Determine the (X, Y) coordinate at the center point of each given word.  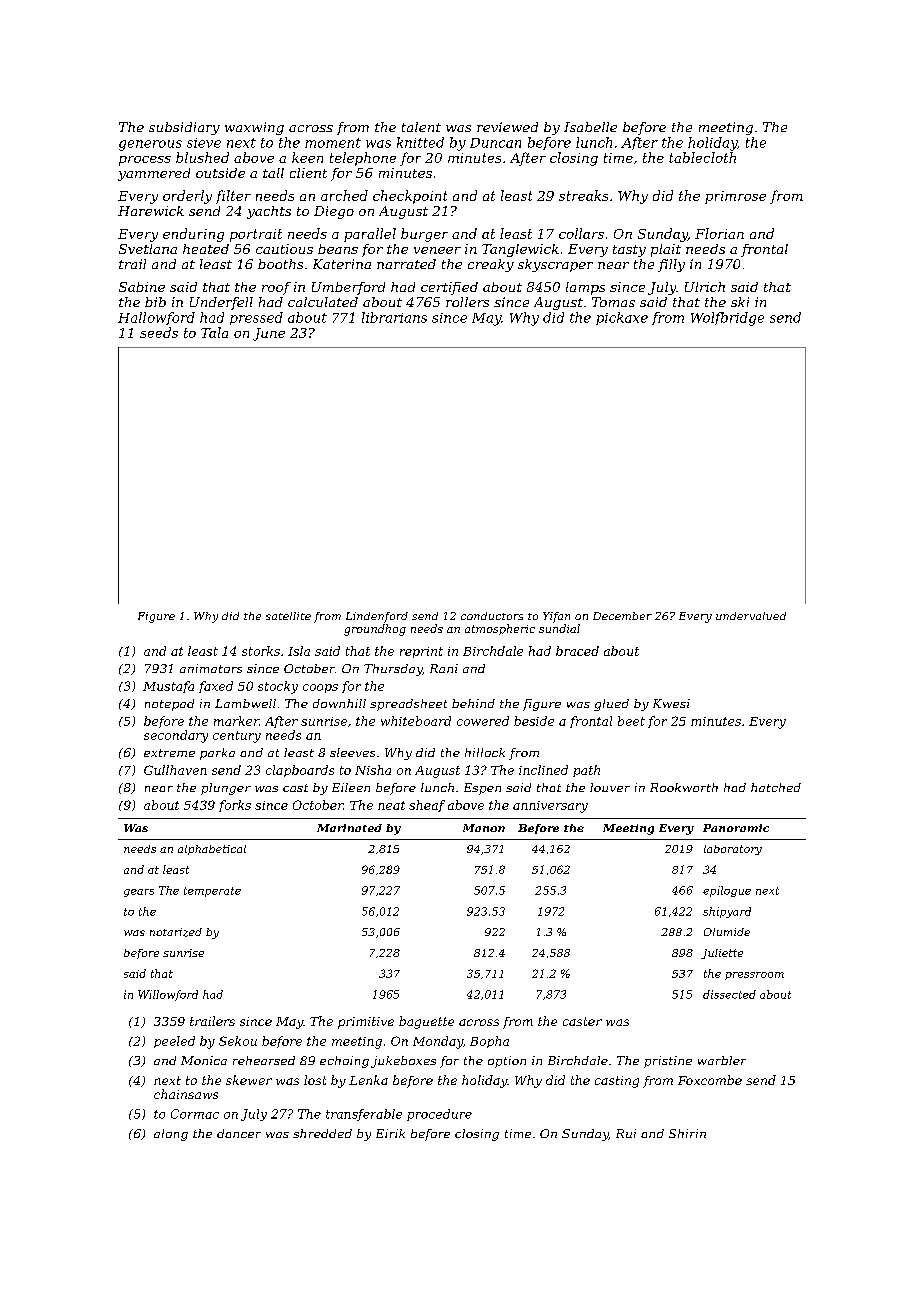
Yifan (556, 617)
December (622, 616)
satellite (288, 616)
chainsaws (186, 1094)
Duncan (495, 143)
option (507, 1062)
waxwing (254, 128)
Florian (719, 233)
